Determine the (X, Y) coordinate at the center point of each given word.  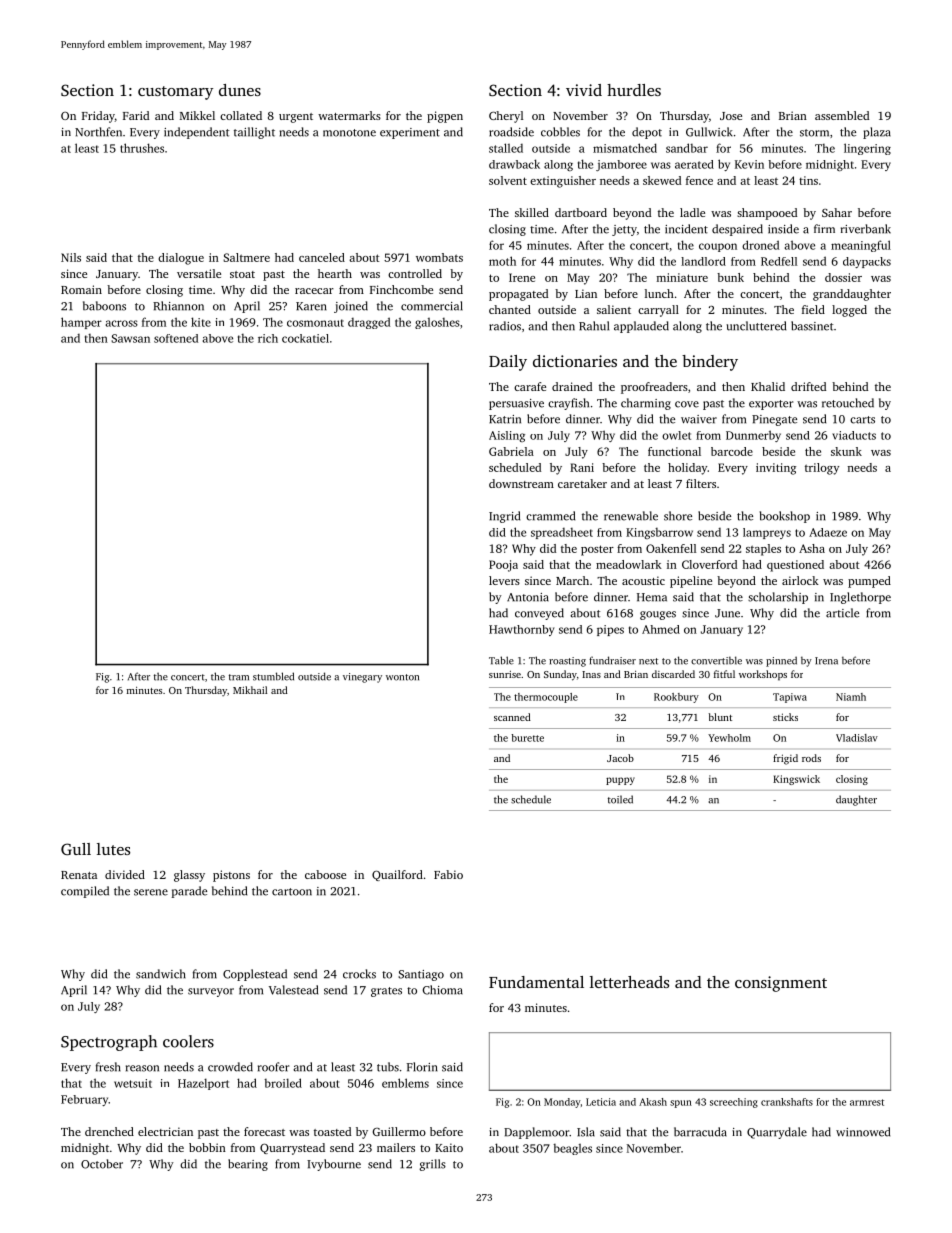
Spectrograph (109, 1043)
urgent (296, 118)
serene (151, 892)
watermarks (349, 115)
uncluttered (756, 326)
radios (505, 326)
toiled (620, 799)
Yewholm (729, 738)
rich (268, 338)
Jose (731, 116)
